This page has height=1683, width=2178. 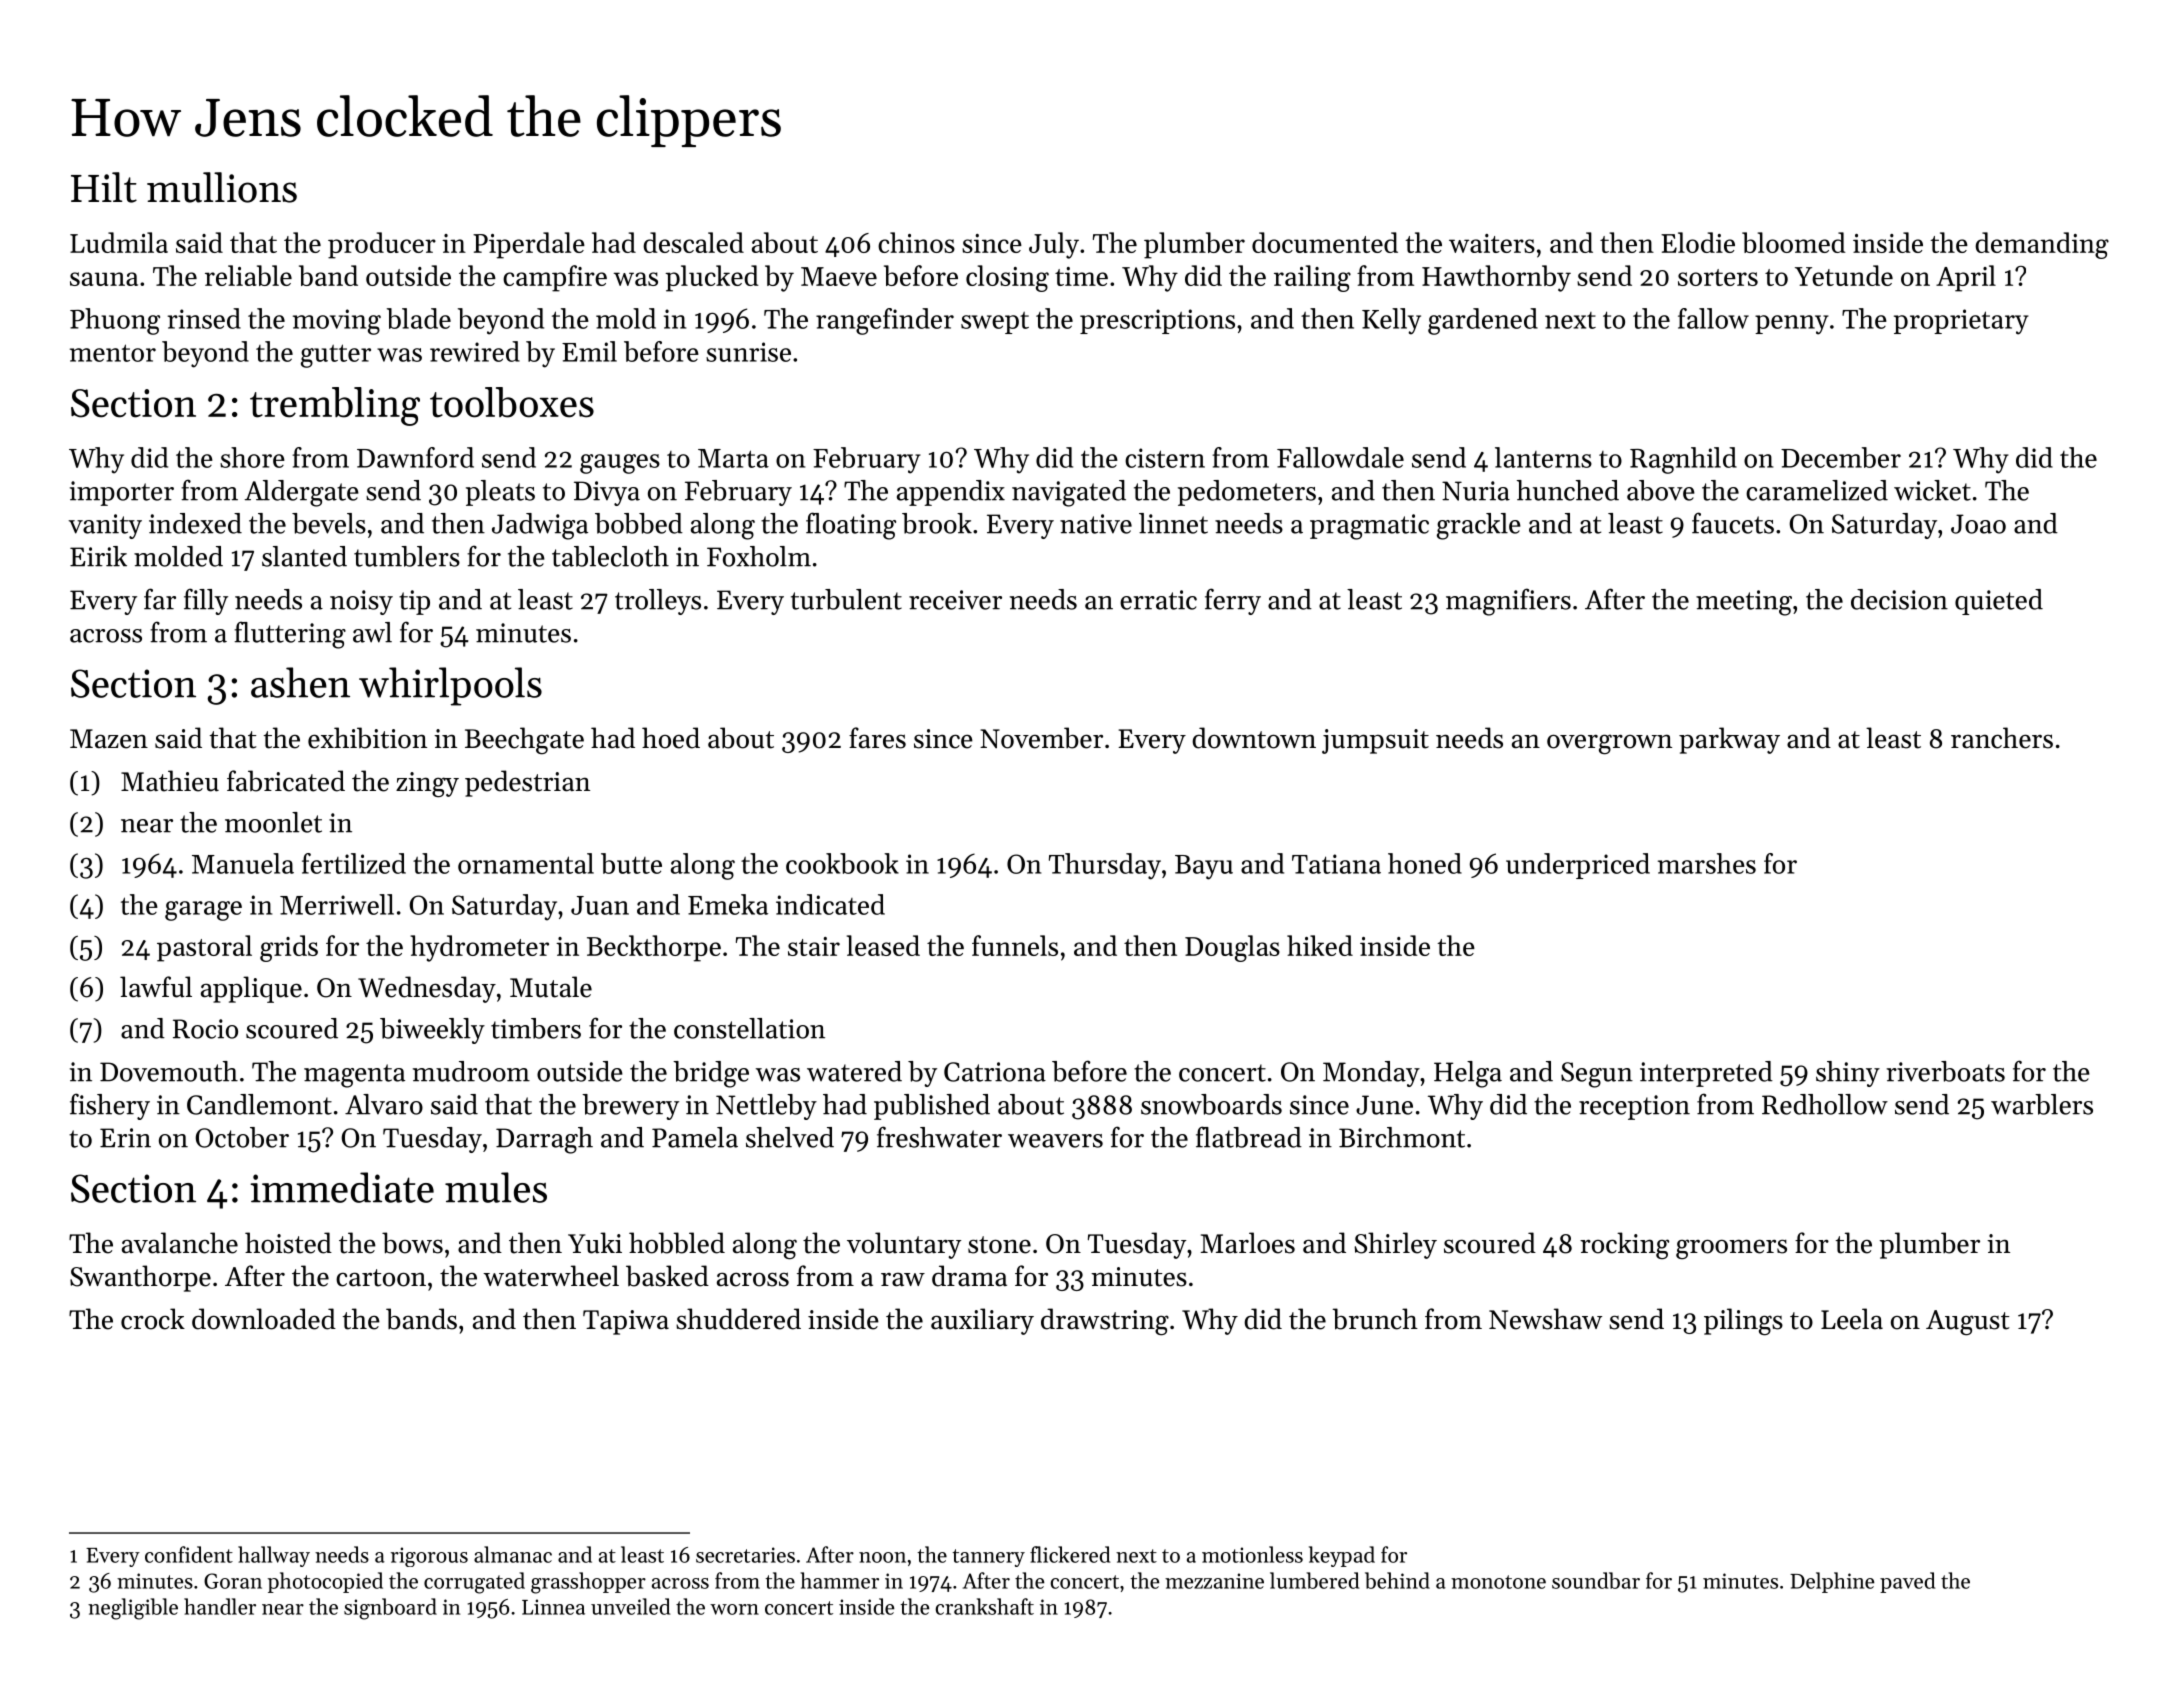 What do you see at coordinates (995, 1072) in the page?
I see `Catriona` at bounding box center [995, 1072].
